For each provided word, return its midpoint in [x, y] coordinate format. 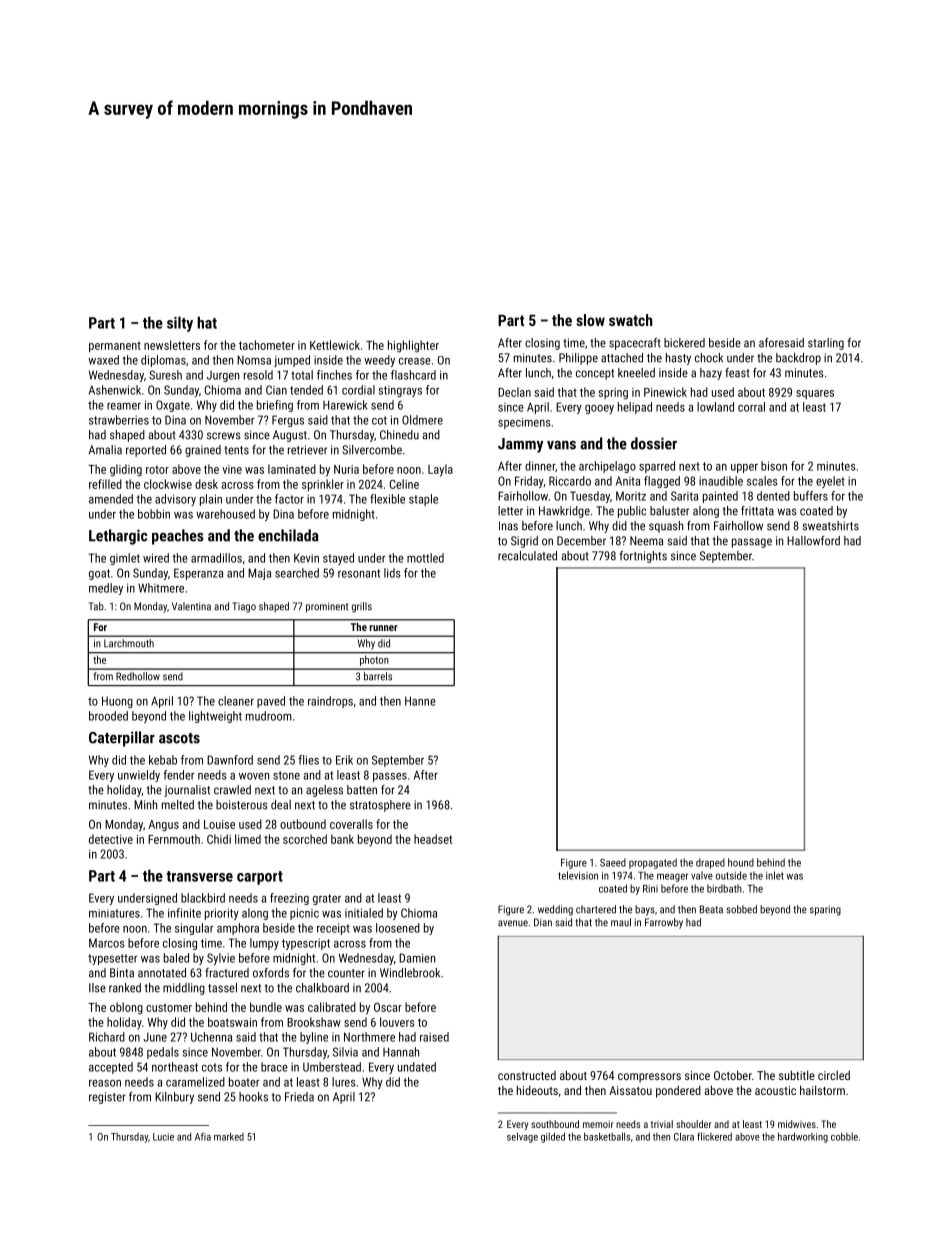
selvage [522, 1137]
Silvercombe [372, 450]
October [733, 1075]
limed [248, 839]
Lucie [163, 1137]
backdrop [798, 359]
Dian [543, 922]
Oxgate [173, 406]
